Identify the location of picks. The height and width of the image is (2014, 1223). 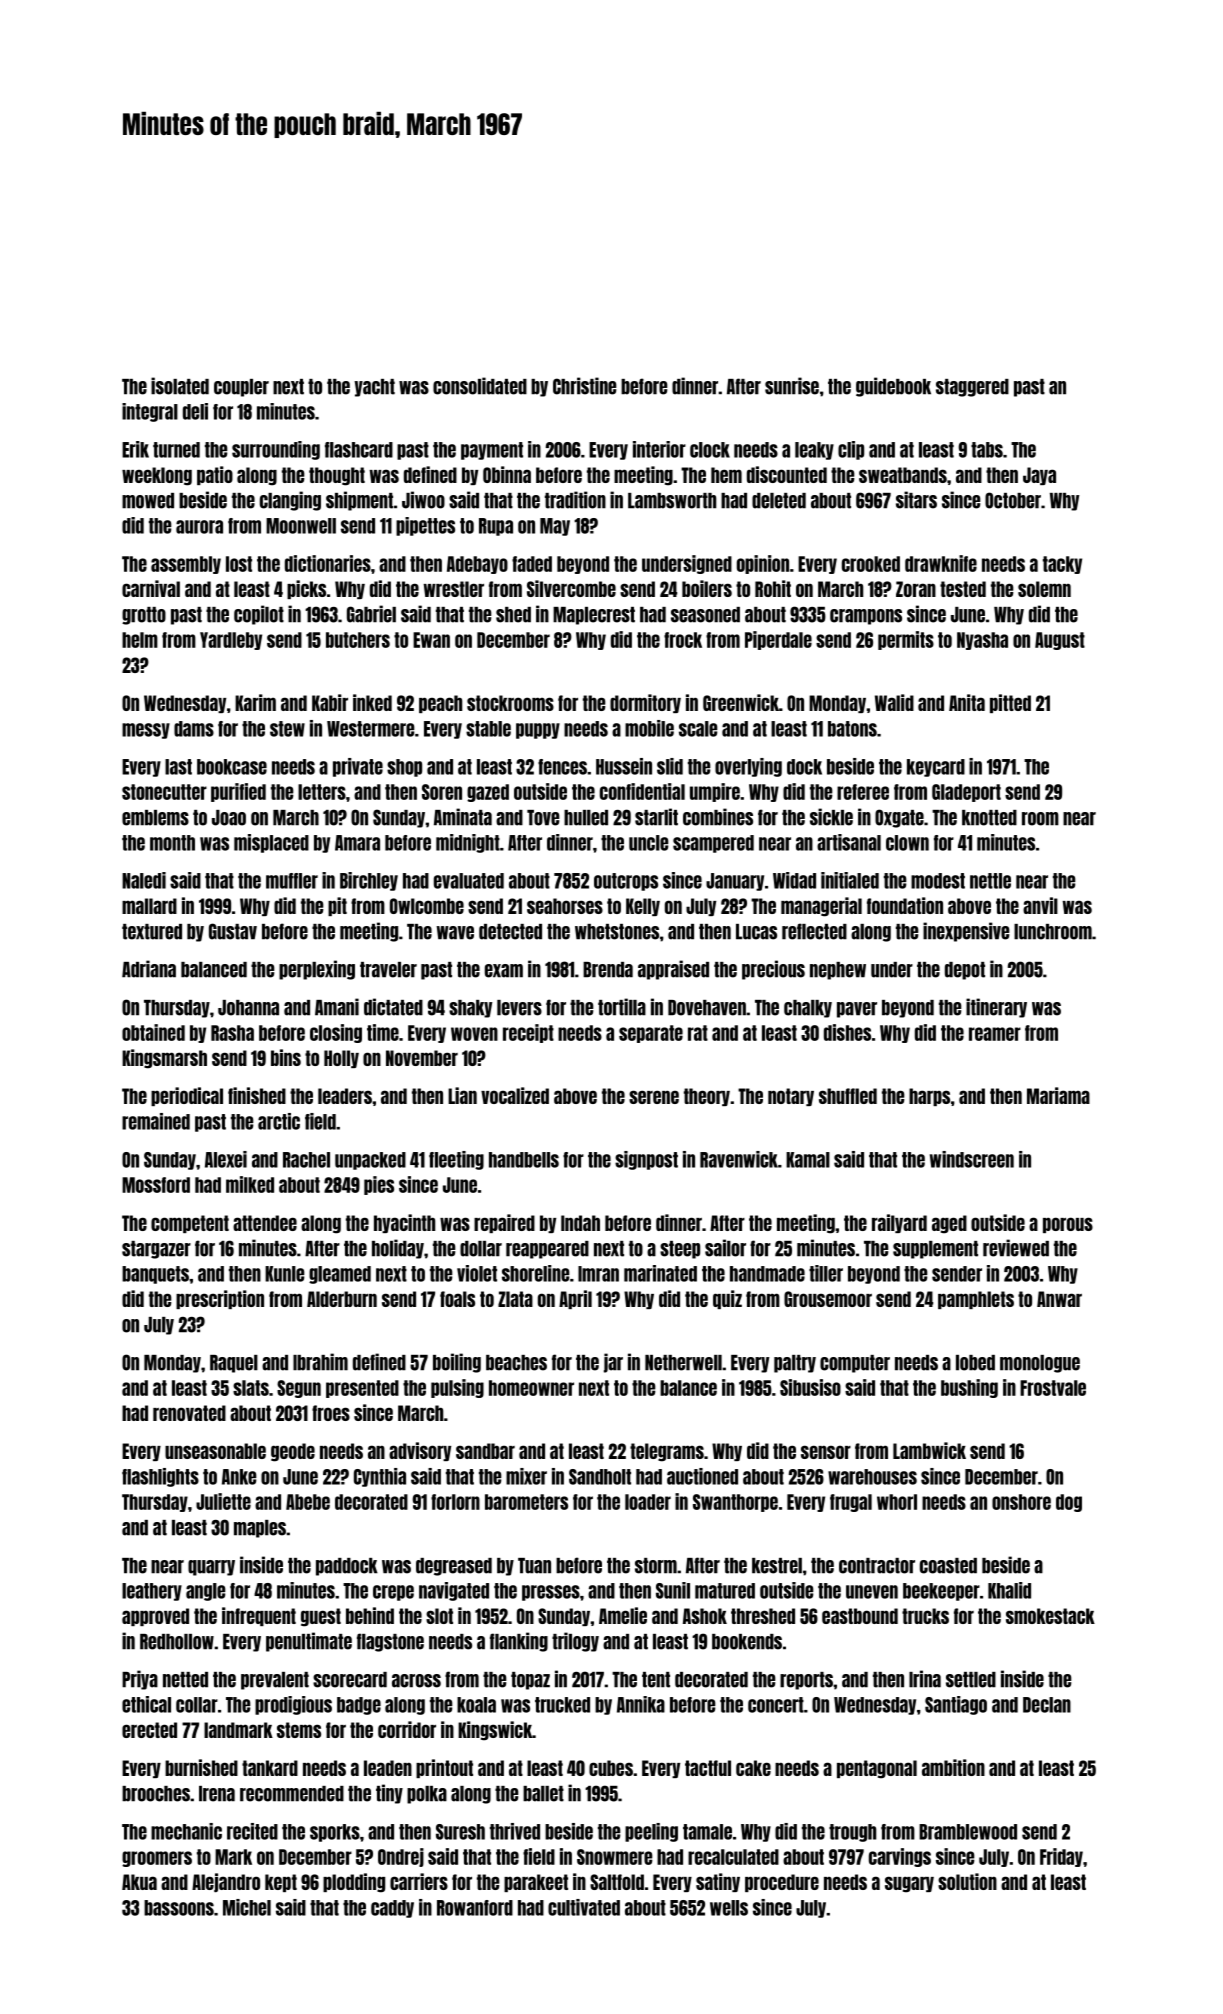
(306, 589).
